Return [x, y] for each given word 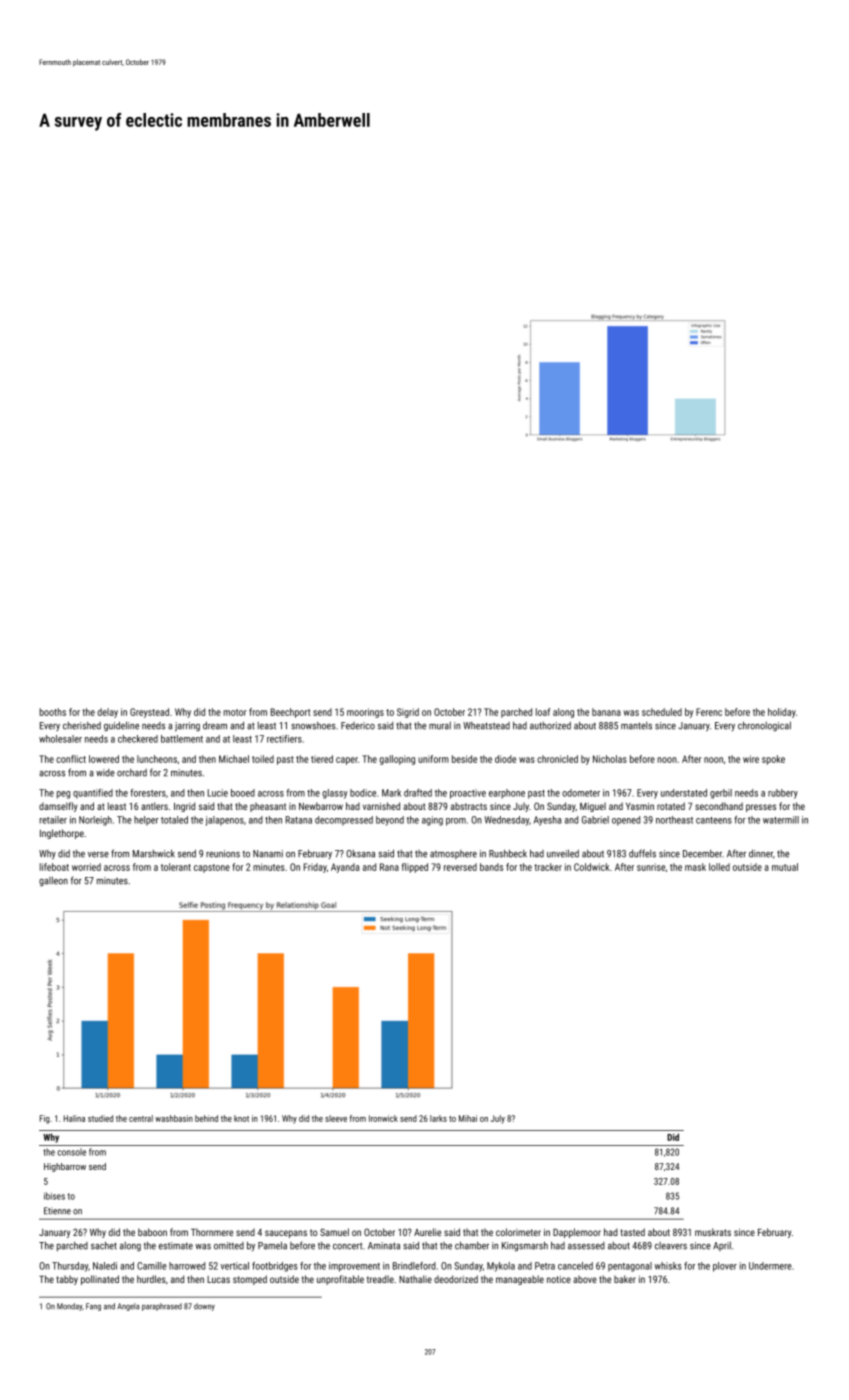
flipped [415, 868]
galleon [53, 882]
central [141, 1118]
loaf [543, 712]
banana [606, 712]
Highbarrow [65, 1167]
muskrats [713, 1232]
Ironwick [383, 1118]
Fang [93, 1307]
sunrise [651, 867]
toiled [263, 759]
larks [438, 1118]
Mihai [468, 1118]
